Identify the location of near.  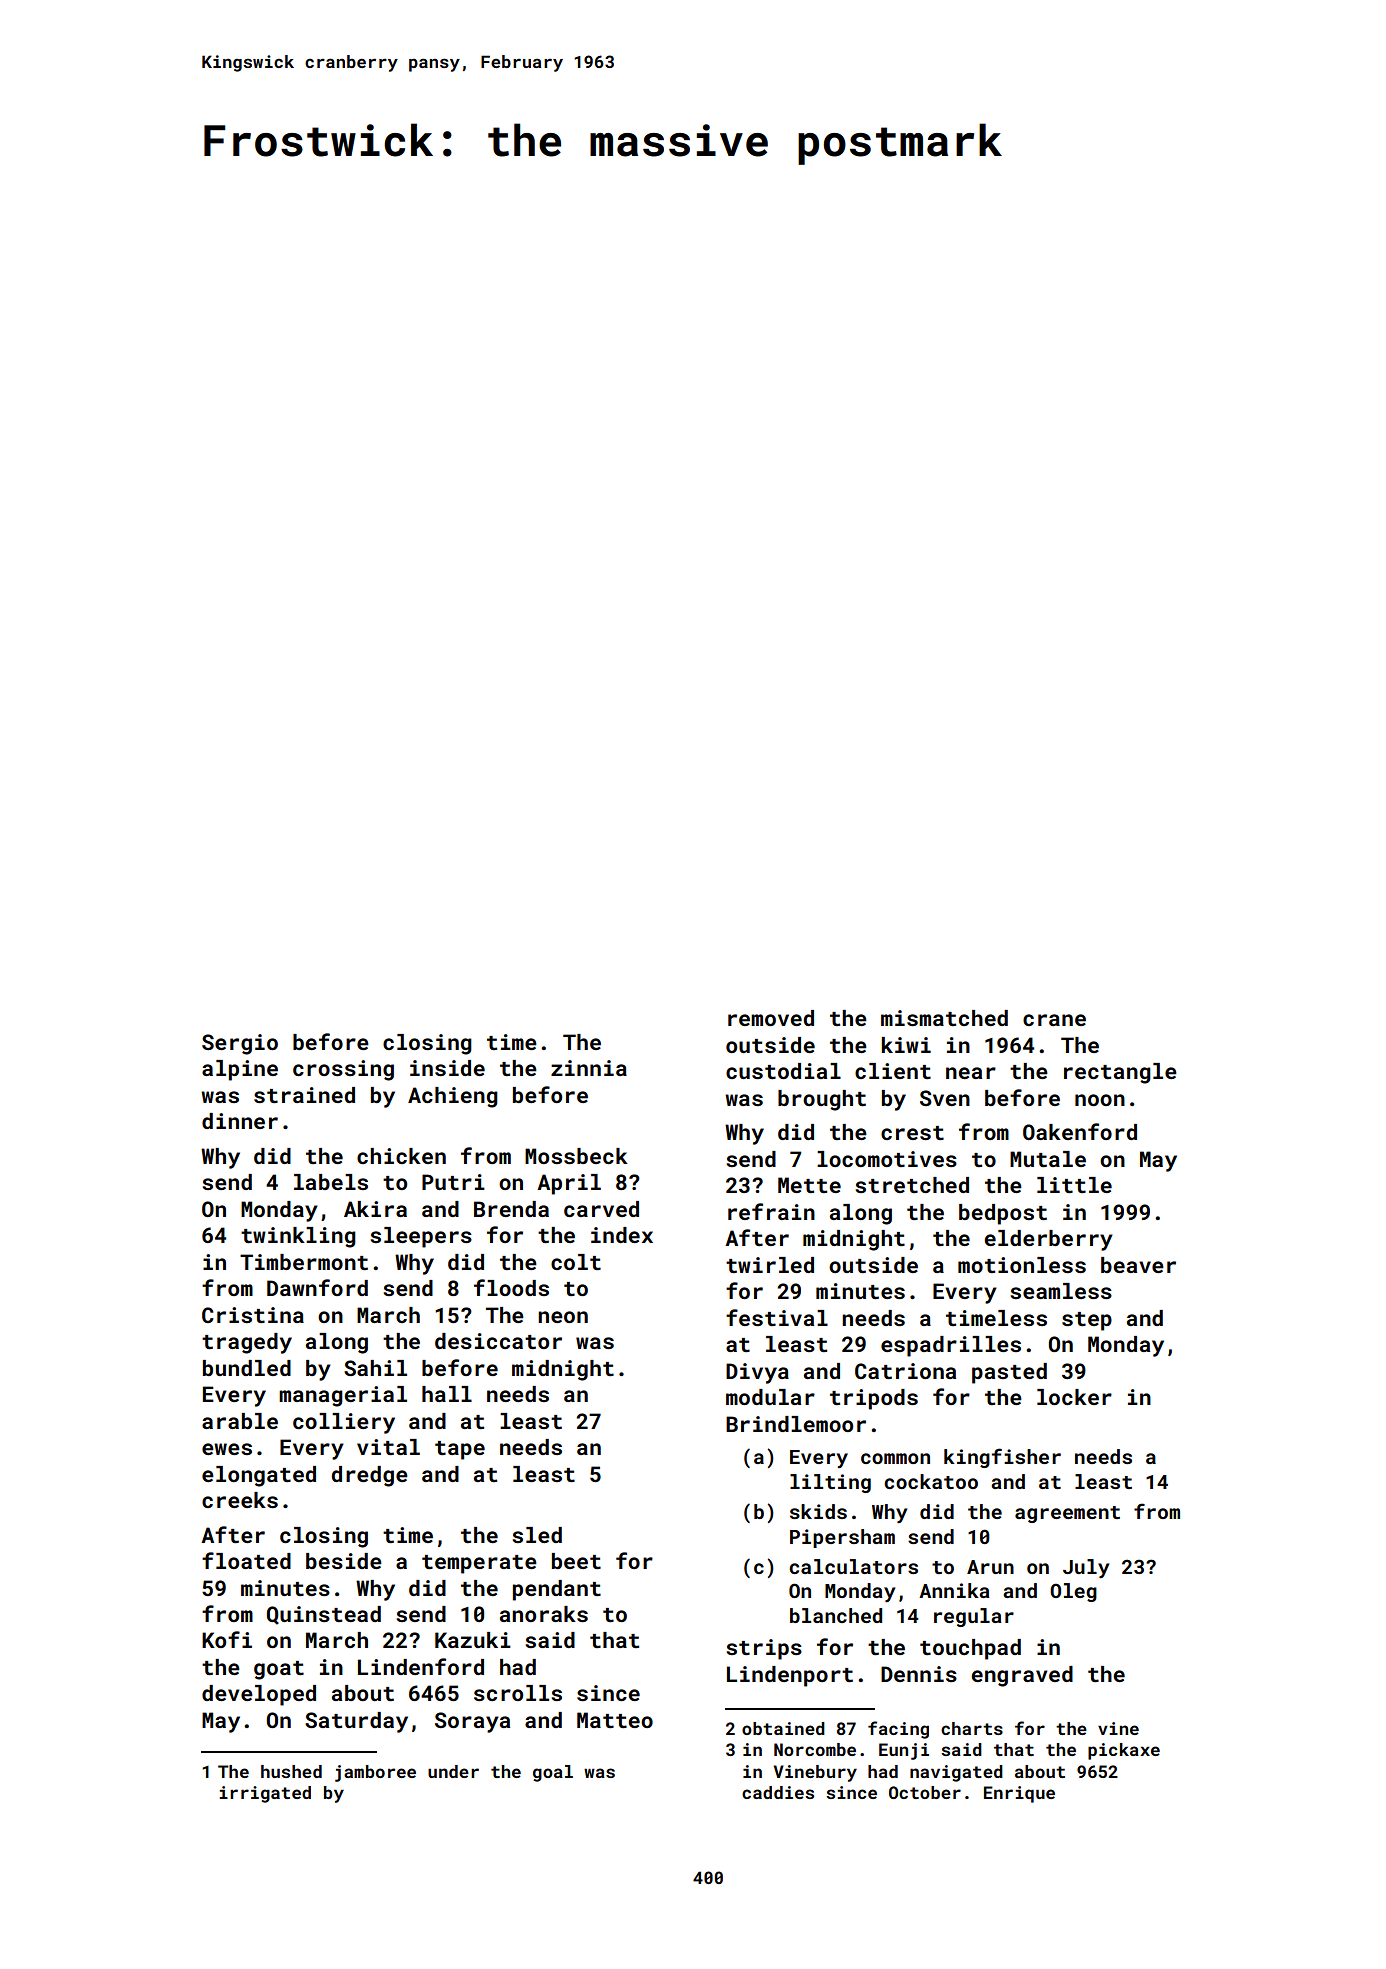
(971, 1073).
